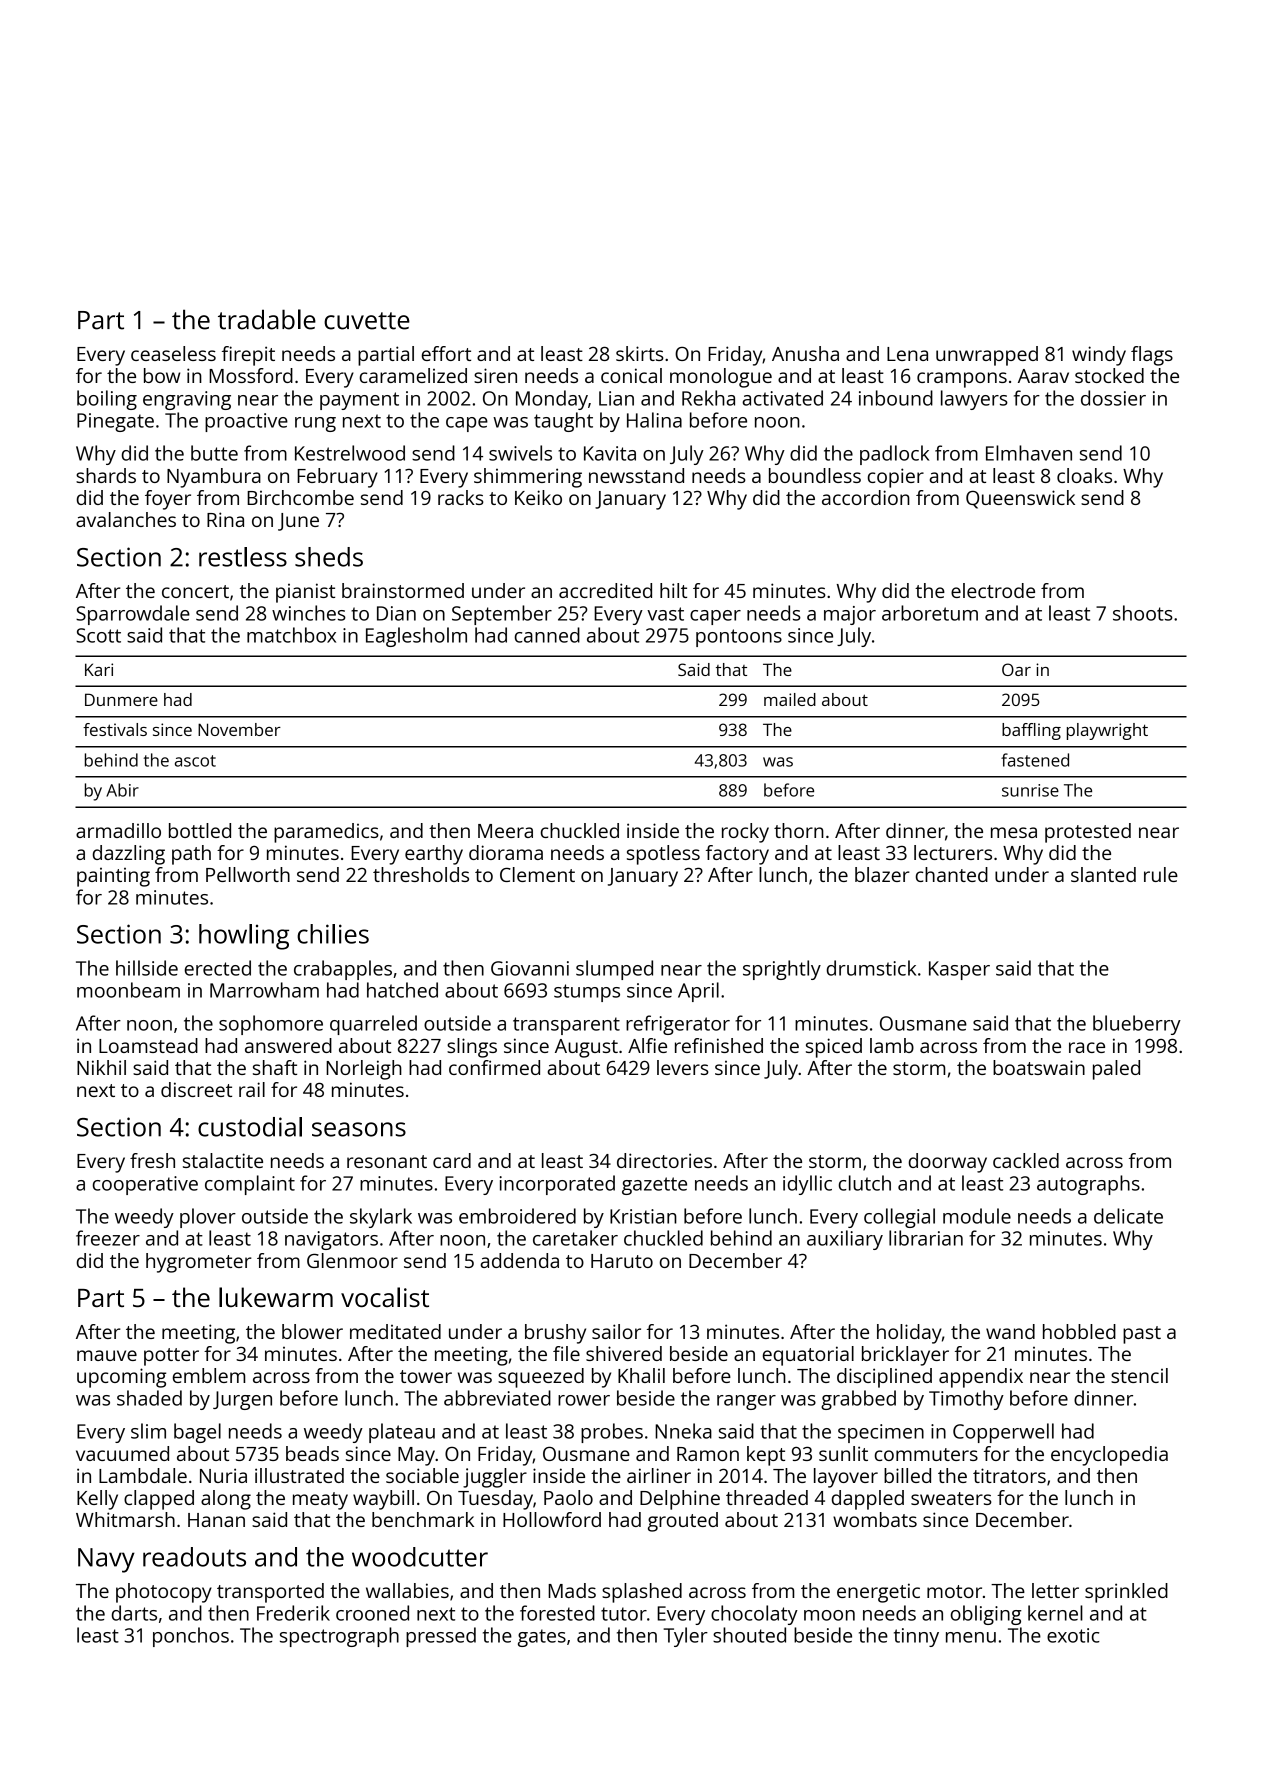 This screenshot has width=1262, height=1785. What do you see at coordinates (815, 475) in the screenshot?
I see `boundless` at bounding box center [815, 475].
